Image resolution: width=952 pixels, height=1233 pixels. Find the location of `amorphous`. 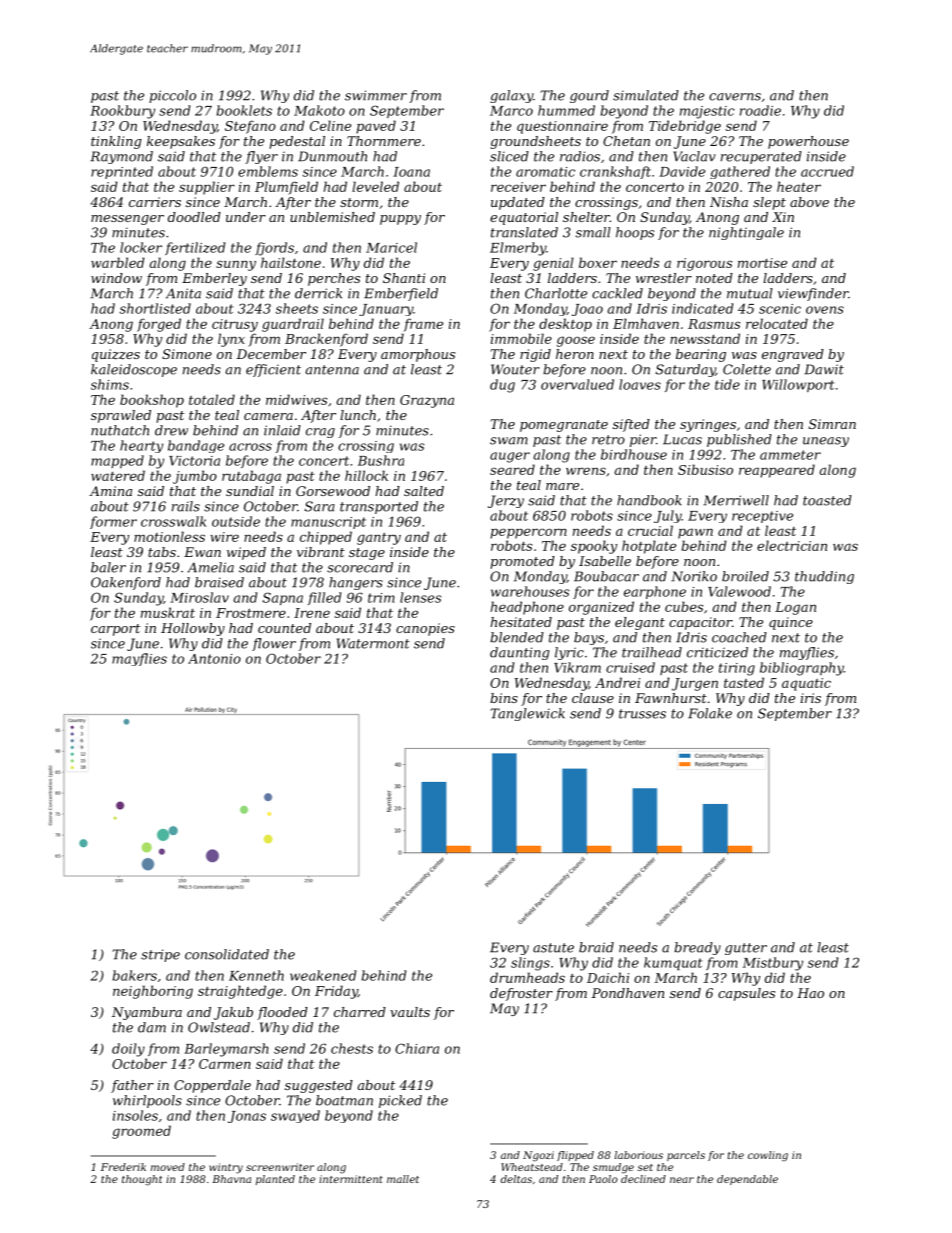

amorphous is located at coordinates (418, 355).
